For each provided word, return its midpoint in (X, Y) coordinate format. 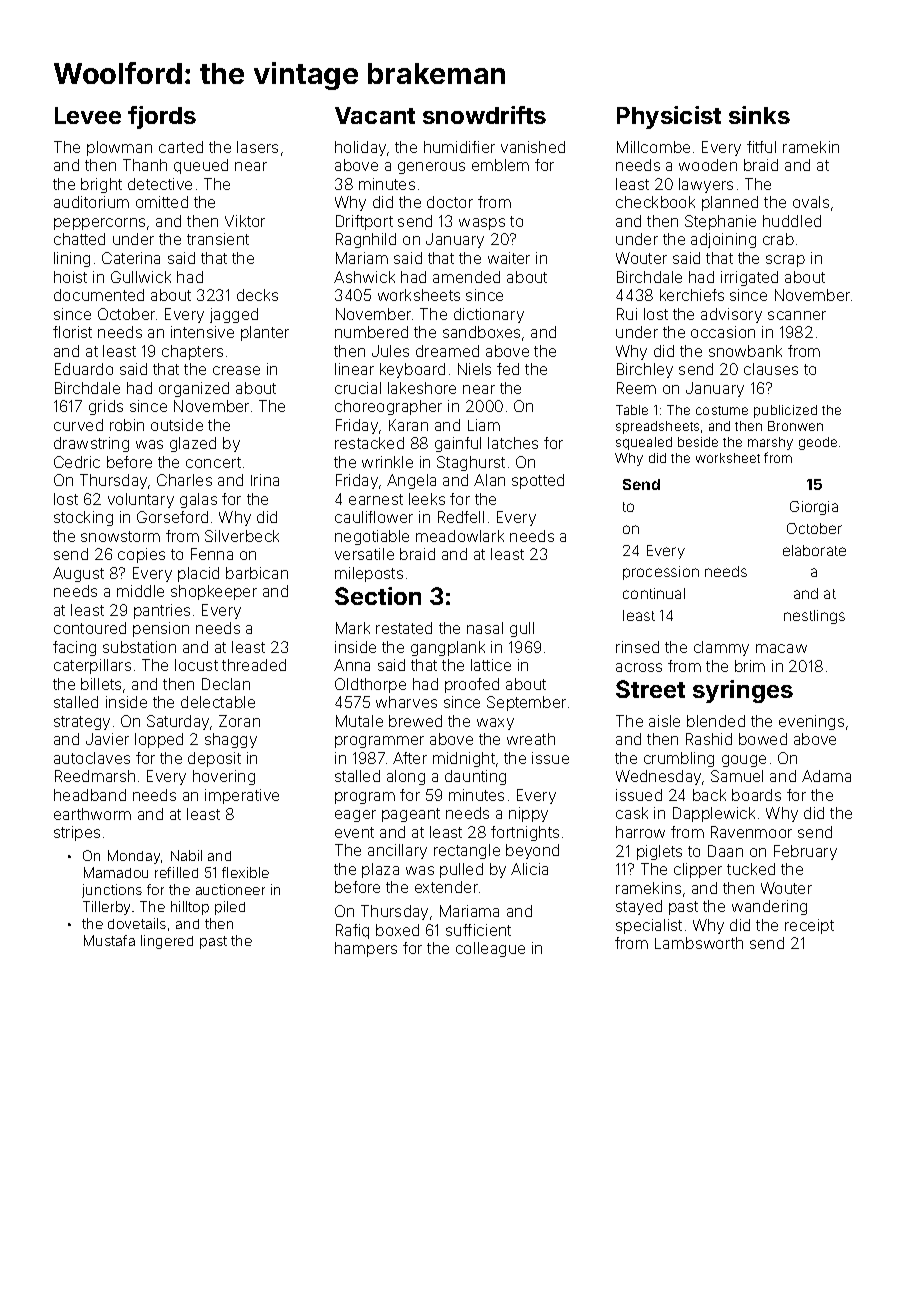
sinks (759, 115)
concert (213, 462)
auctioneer (230, 889)
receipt (809, 926)
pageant (411, 815)
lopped (159, 740)
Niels (474, 369)
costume (722, 410)
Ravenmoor (751, 832)
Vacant (375, 115)
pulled (461, 870)
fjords (162, 117)
